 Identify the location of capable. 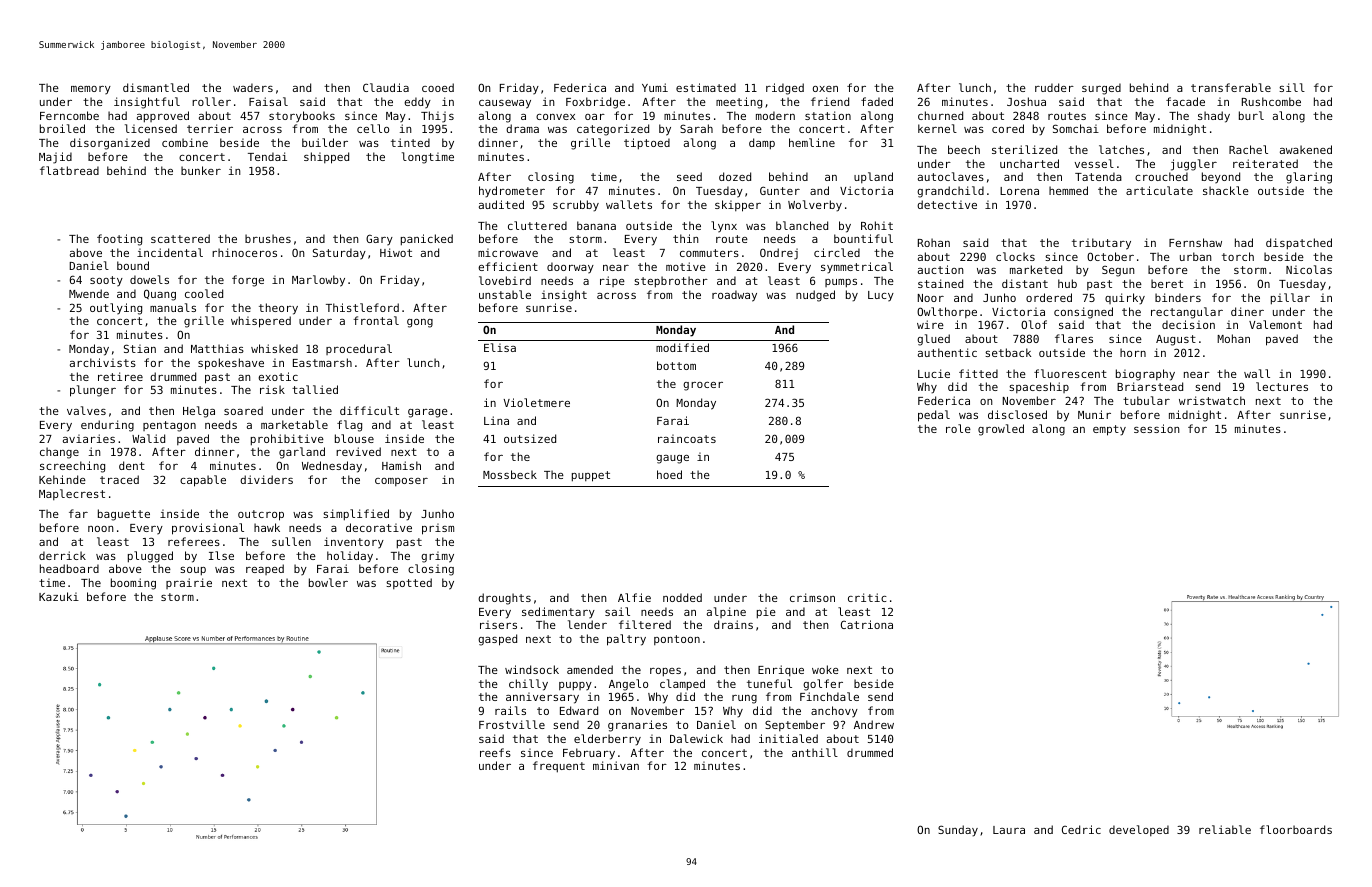
(203, 481).
